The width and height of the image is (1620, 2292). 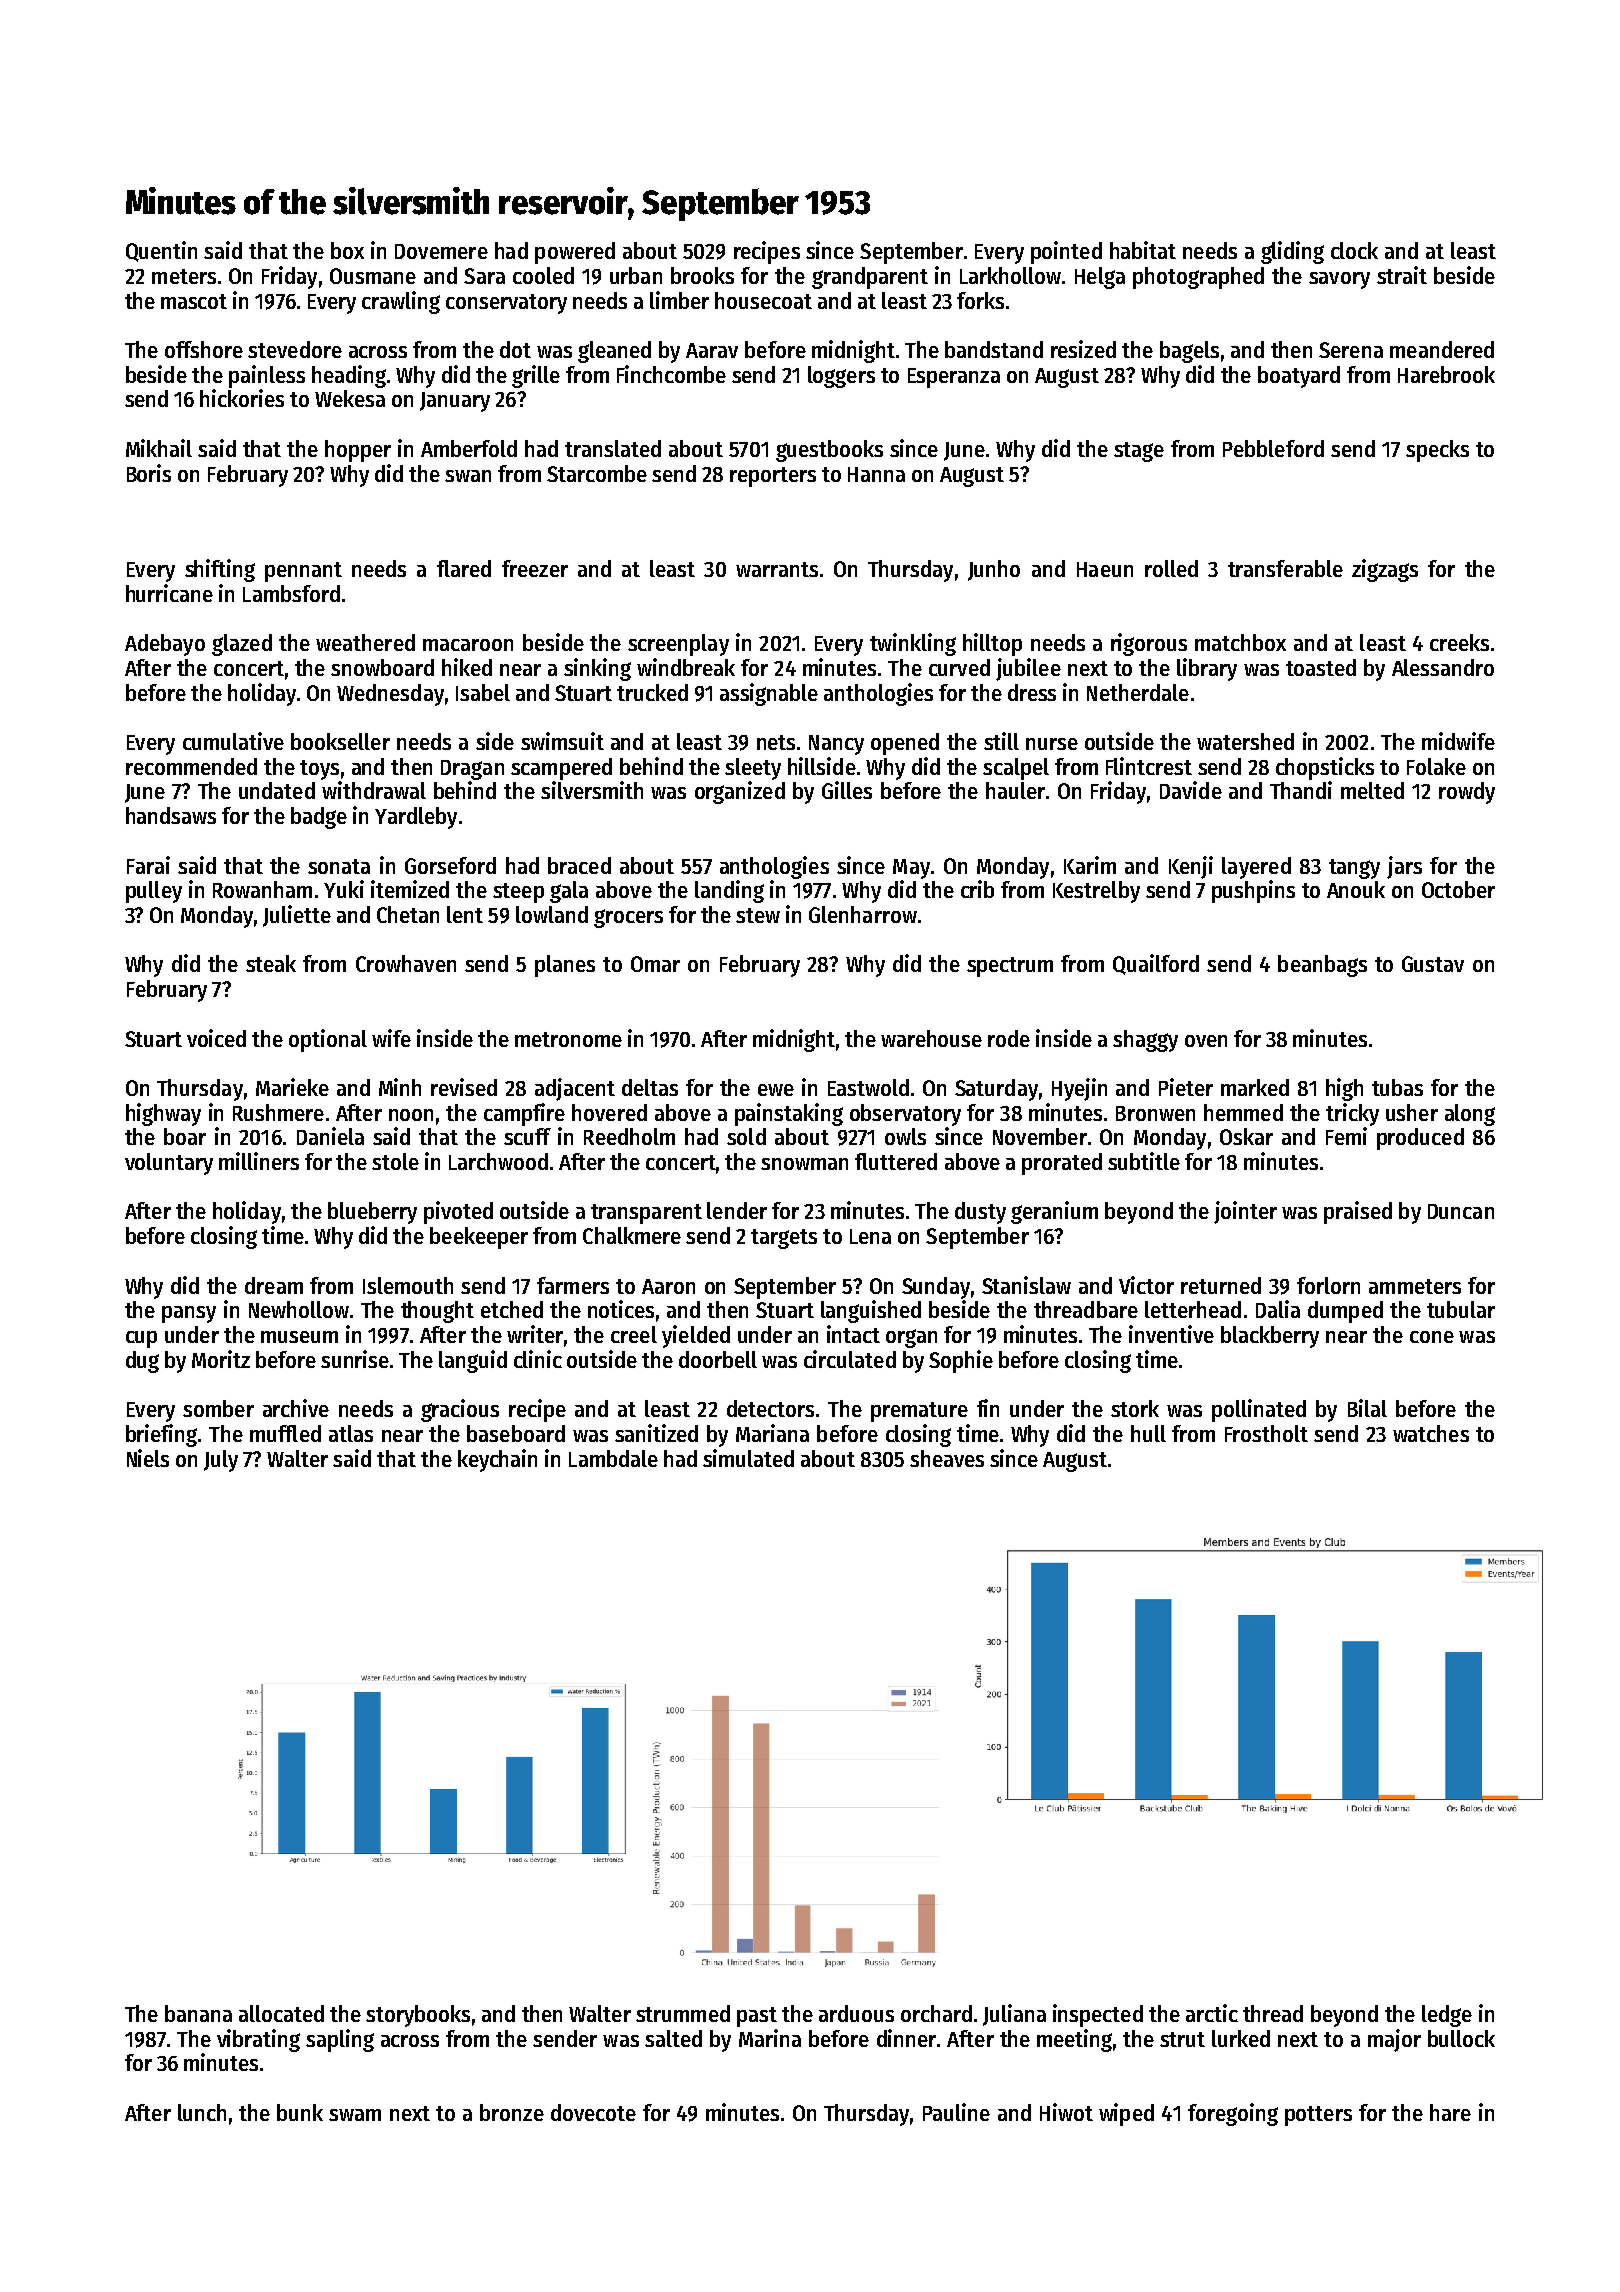 I want to click on boatyard, so click(x=1299, y=377).
